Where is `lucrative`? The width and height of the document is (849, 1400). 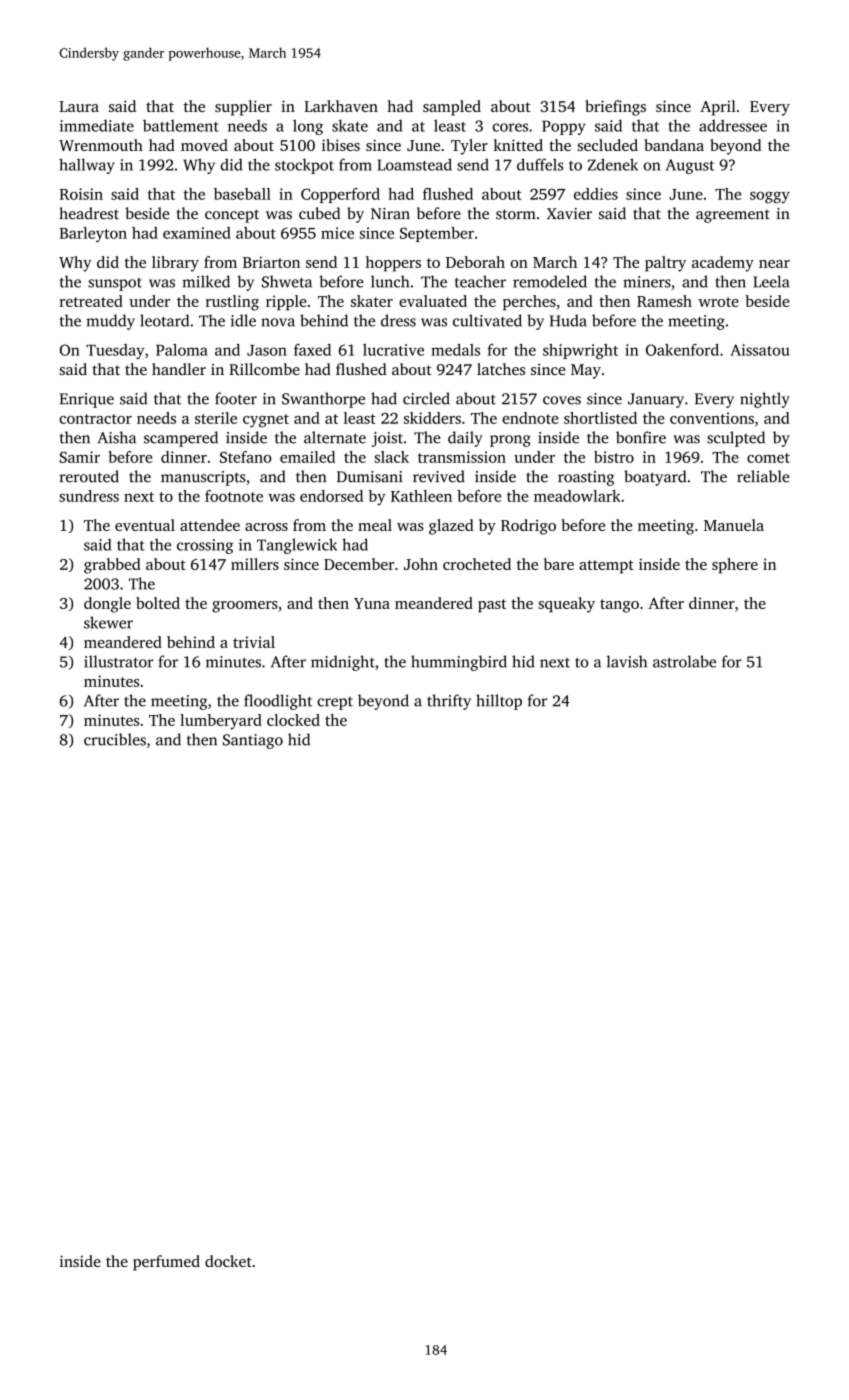 lucrative is located at coordinates (393, 350).
